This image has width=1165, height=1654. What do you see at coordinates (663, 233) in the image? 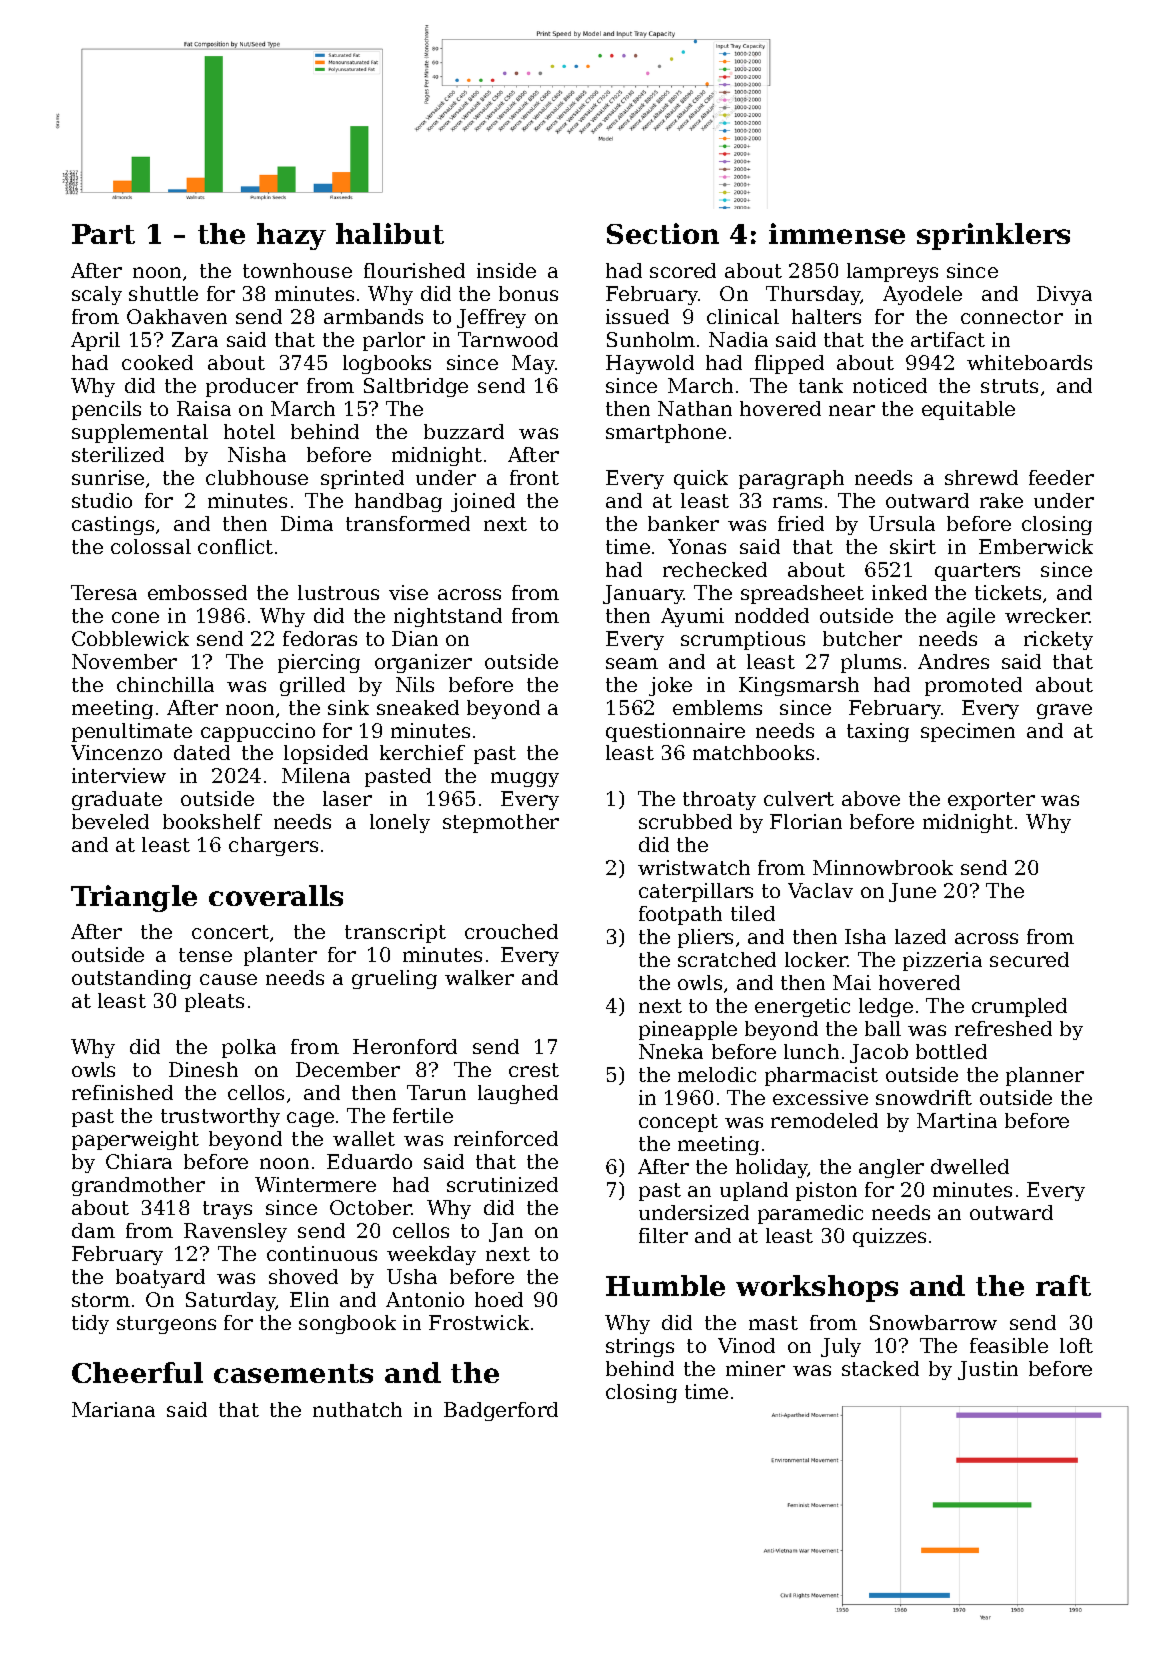
I see `Section` at bounding box center [663, 233].
